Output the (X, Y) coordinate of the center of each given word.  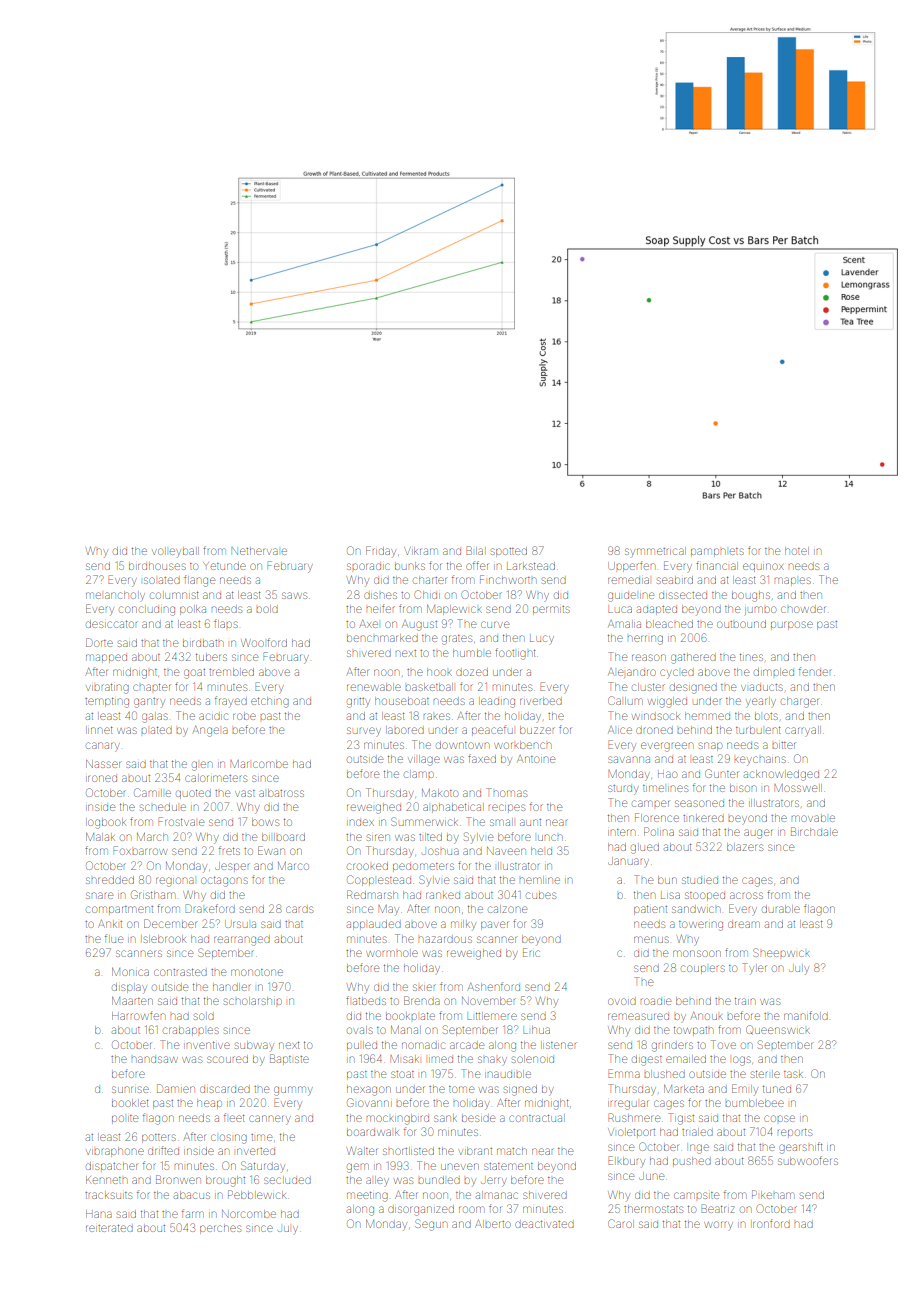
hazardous (445, 939)
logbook (107, 823)
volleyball (175, 551)
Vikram (421, 551)
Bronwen (178, 1179)
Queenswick (778, 1029)
